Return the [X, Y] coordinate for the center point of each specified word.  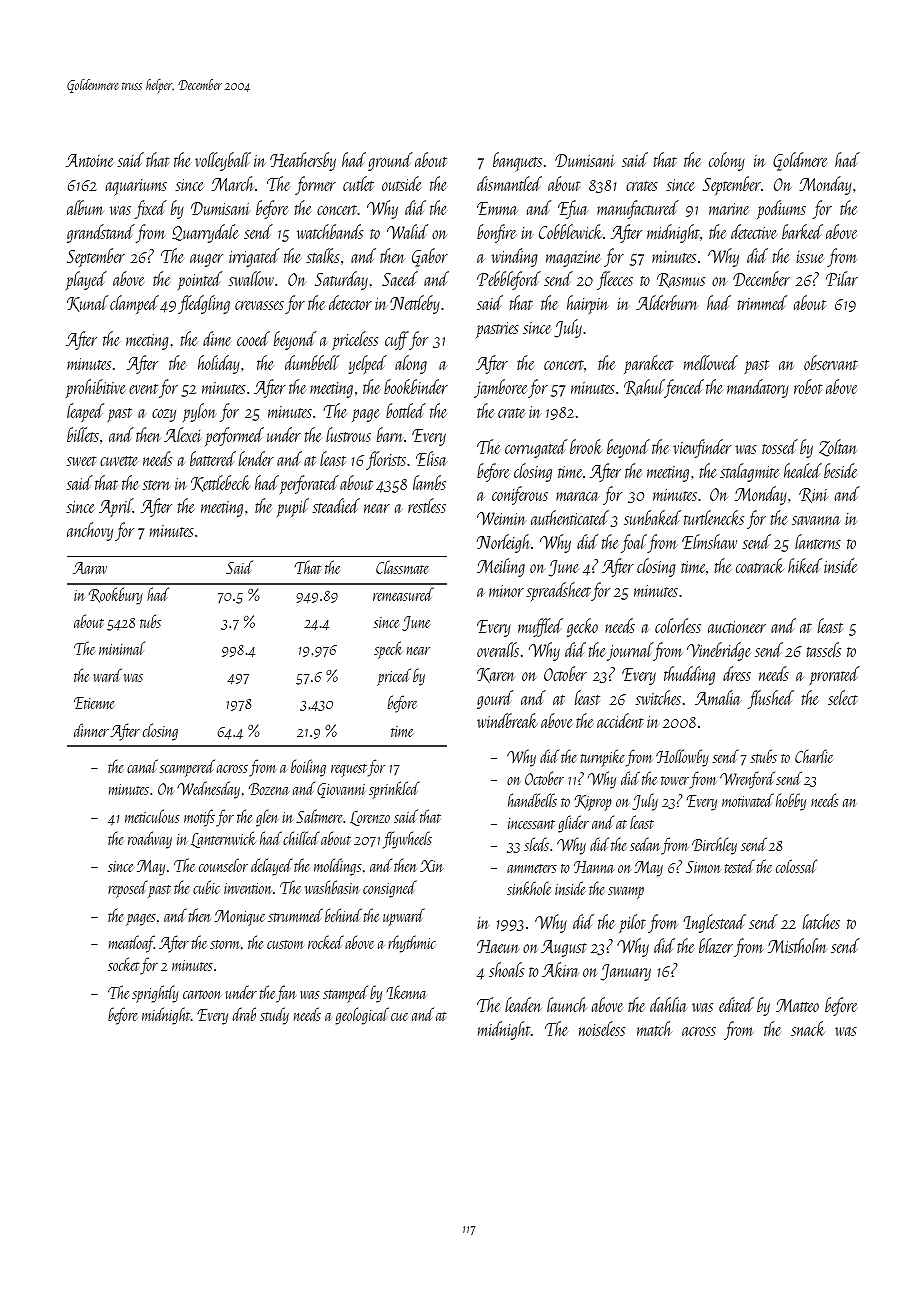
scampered [187, 768]
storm [225, 944]
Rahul [644, 388]
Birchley [714, 846]
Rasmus [681, 280]
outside [401, 183]
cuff [397, 340]
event [143, 389]
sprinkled [394, 790]
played [86, 280]
